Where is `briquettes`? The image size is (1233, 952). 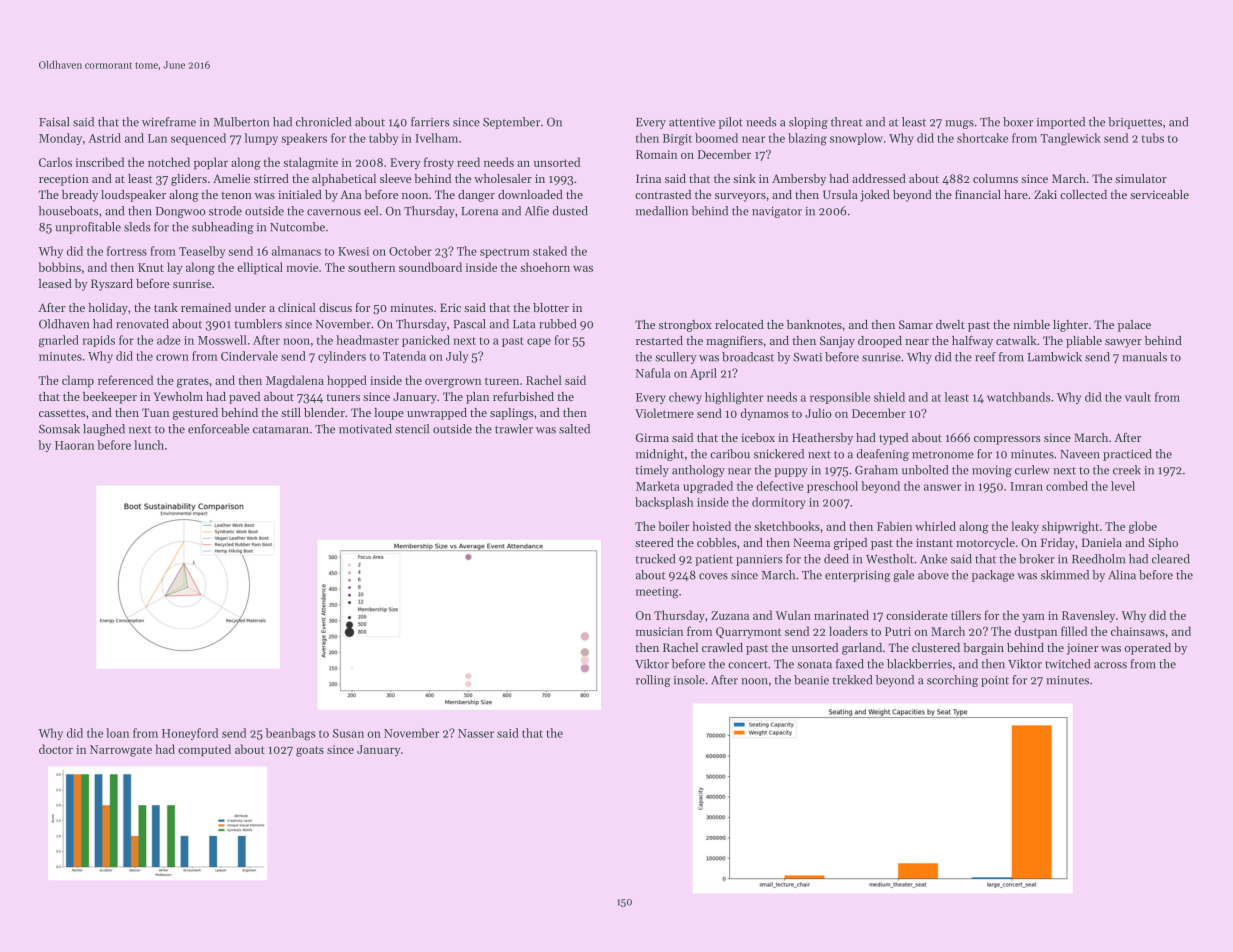 briquettes is located at coordinates (1135, 123).
